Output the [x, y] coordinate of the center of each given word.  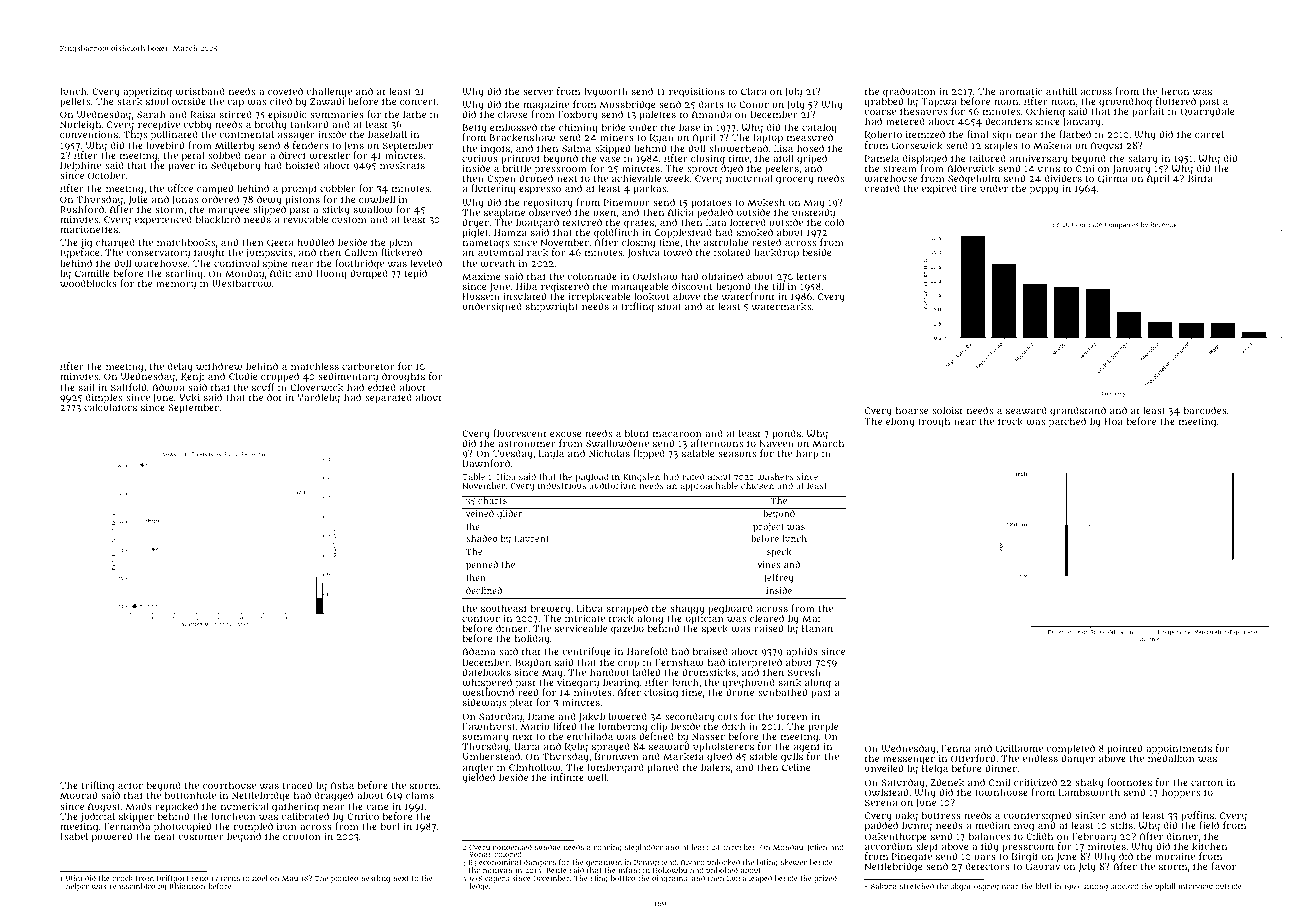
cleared [767, 618]
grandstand [1078, 411]
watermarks [781, 307]
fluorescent [520, 433]
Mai [811, 618]
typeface [79, 254]
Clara [753, 91]
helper [77, 887]
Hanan [817, 628]
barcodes [1205, 410]
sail [87, 387]
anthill [1061, 91]
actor [130, 785]
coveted [285, 91]
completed [1070, 749]
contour [481, 618]
